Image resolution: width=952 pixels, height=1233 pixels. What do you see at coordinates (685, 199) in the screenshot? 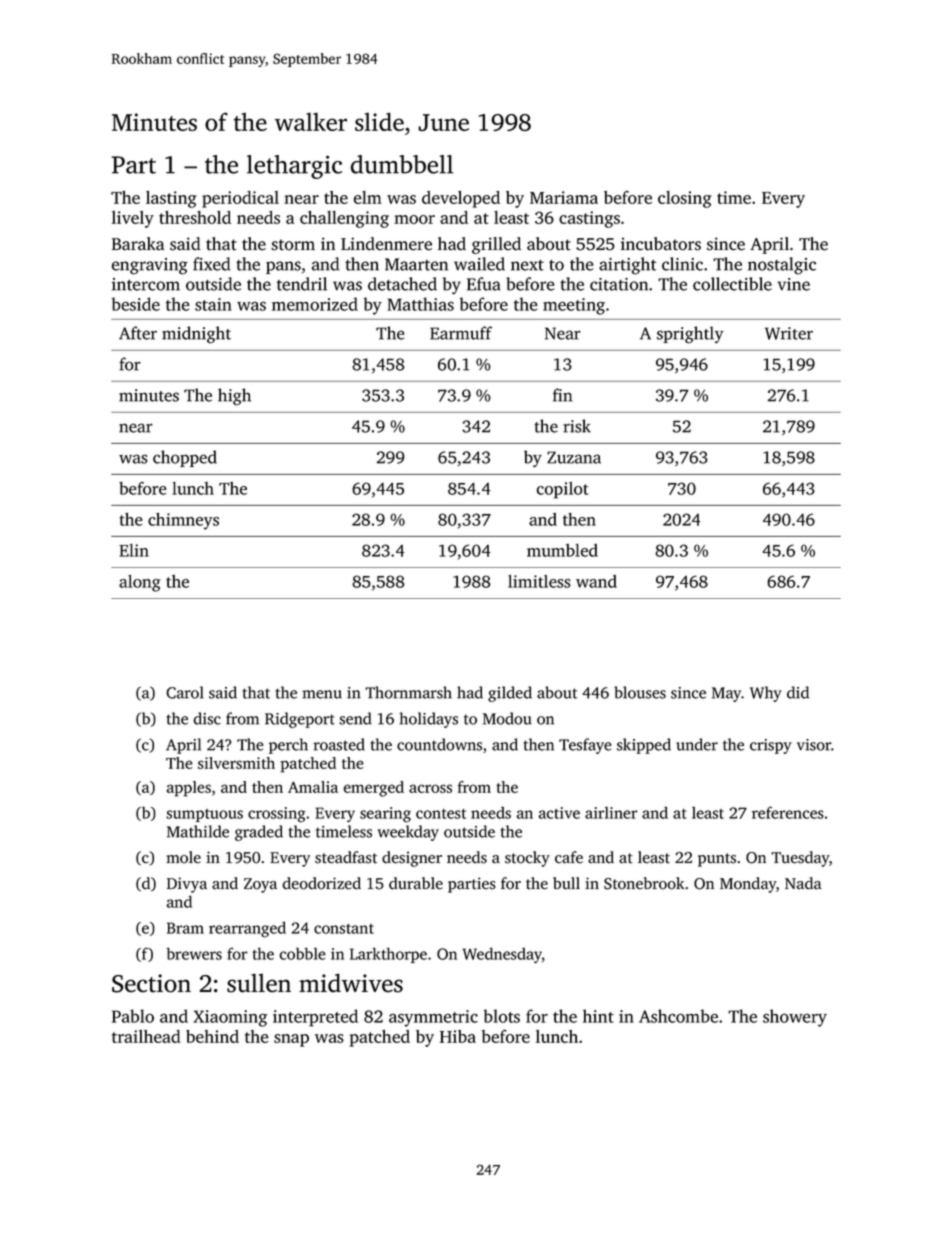
I see `closing` at bounding box center [685, 199].
